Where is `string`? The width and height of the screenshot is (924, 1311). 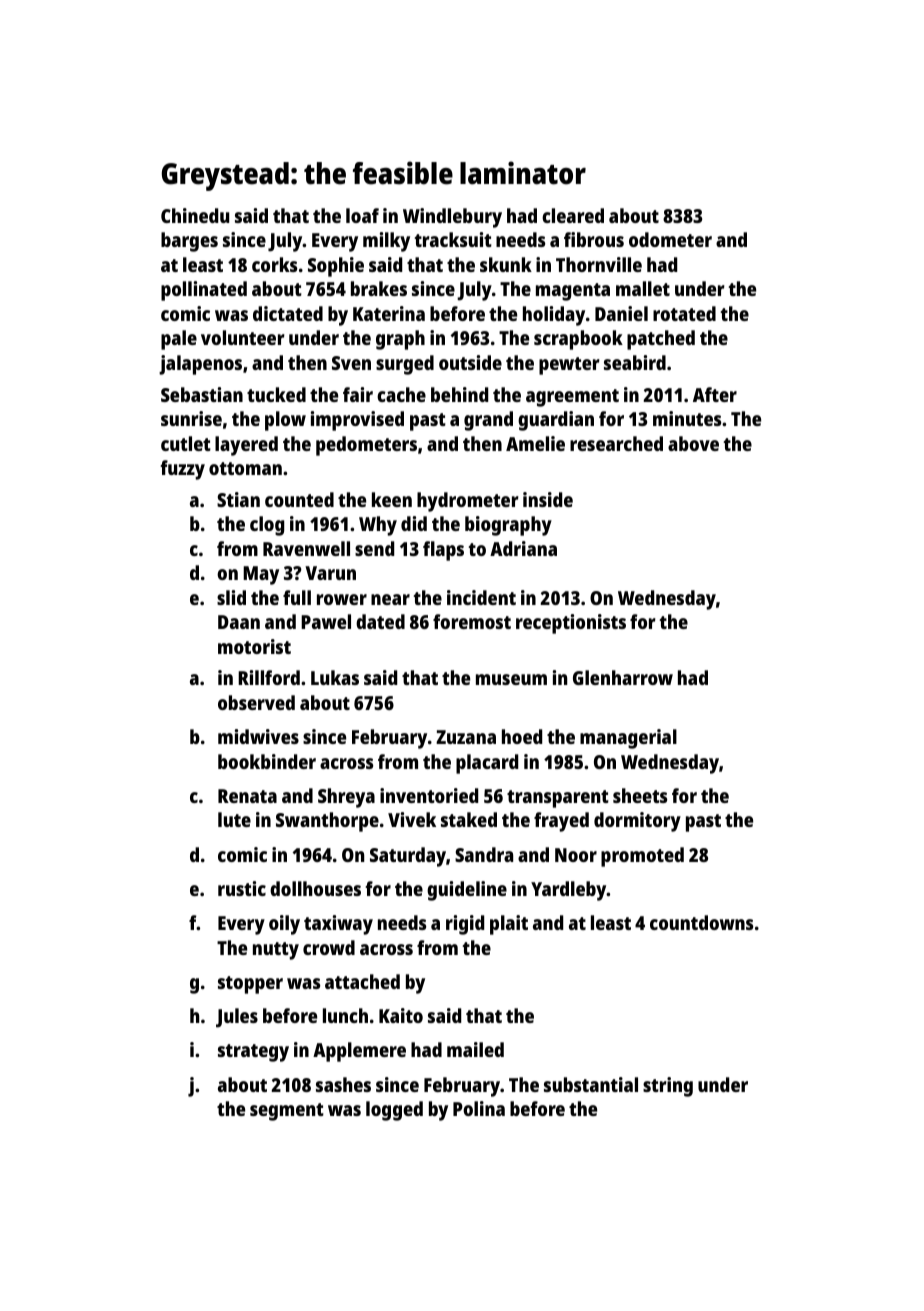
string is located at coordinates (668, 1087).
